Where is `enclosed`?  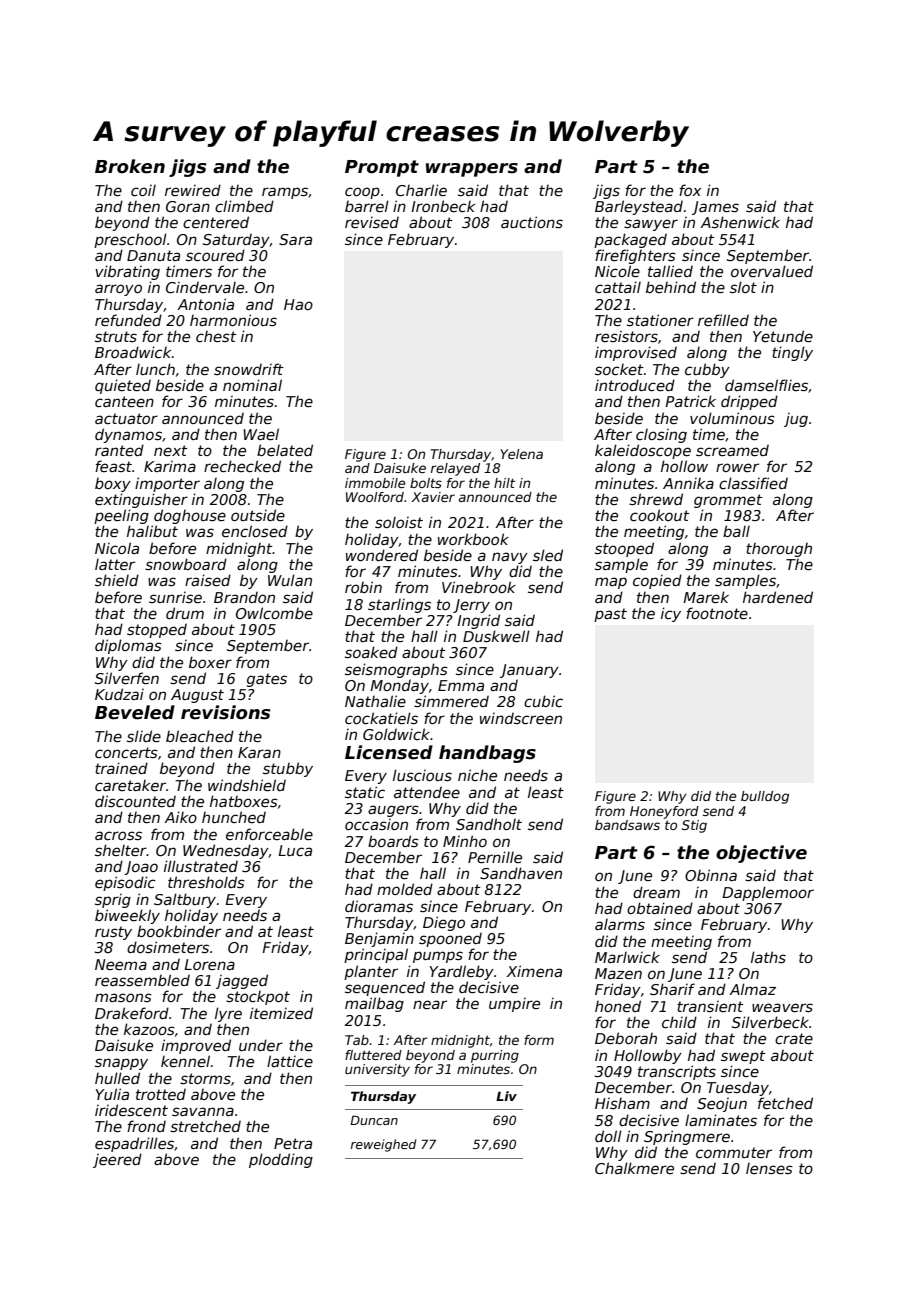
enclosed is located at coordinates (255, 531).
